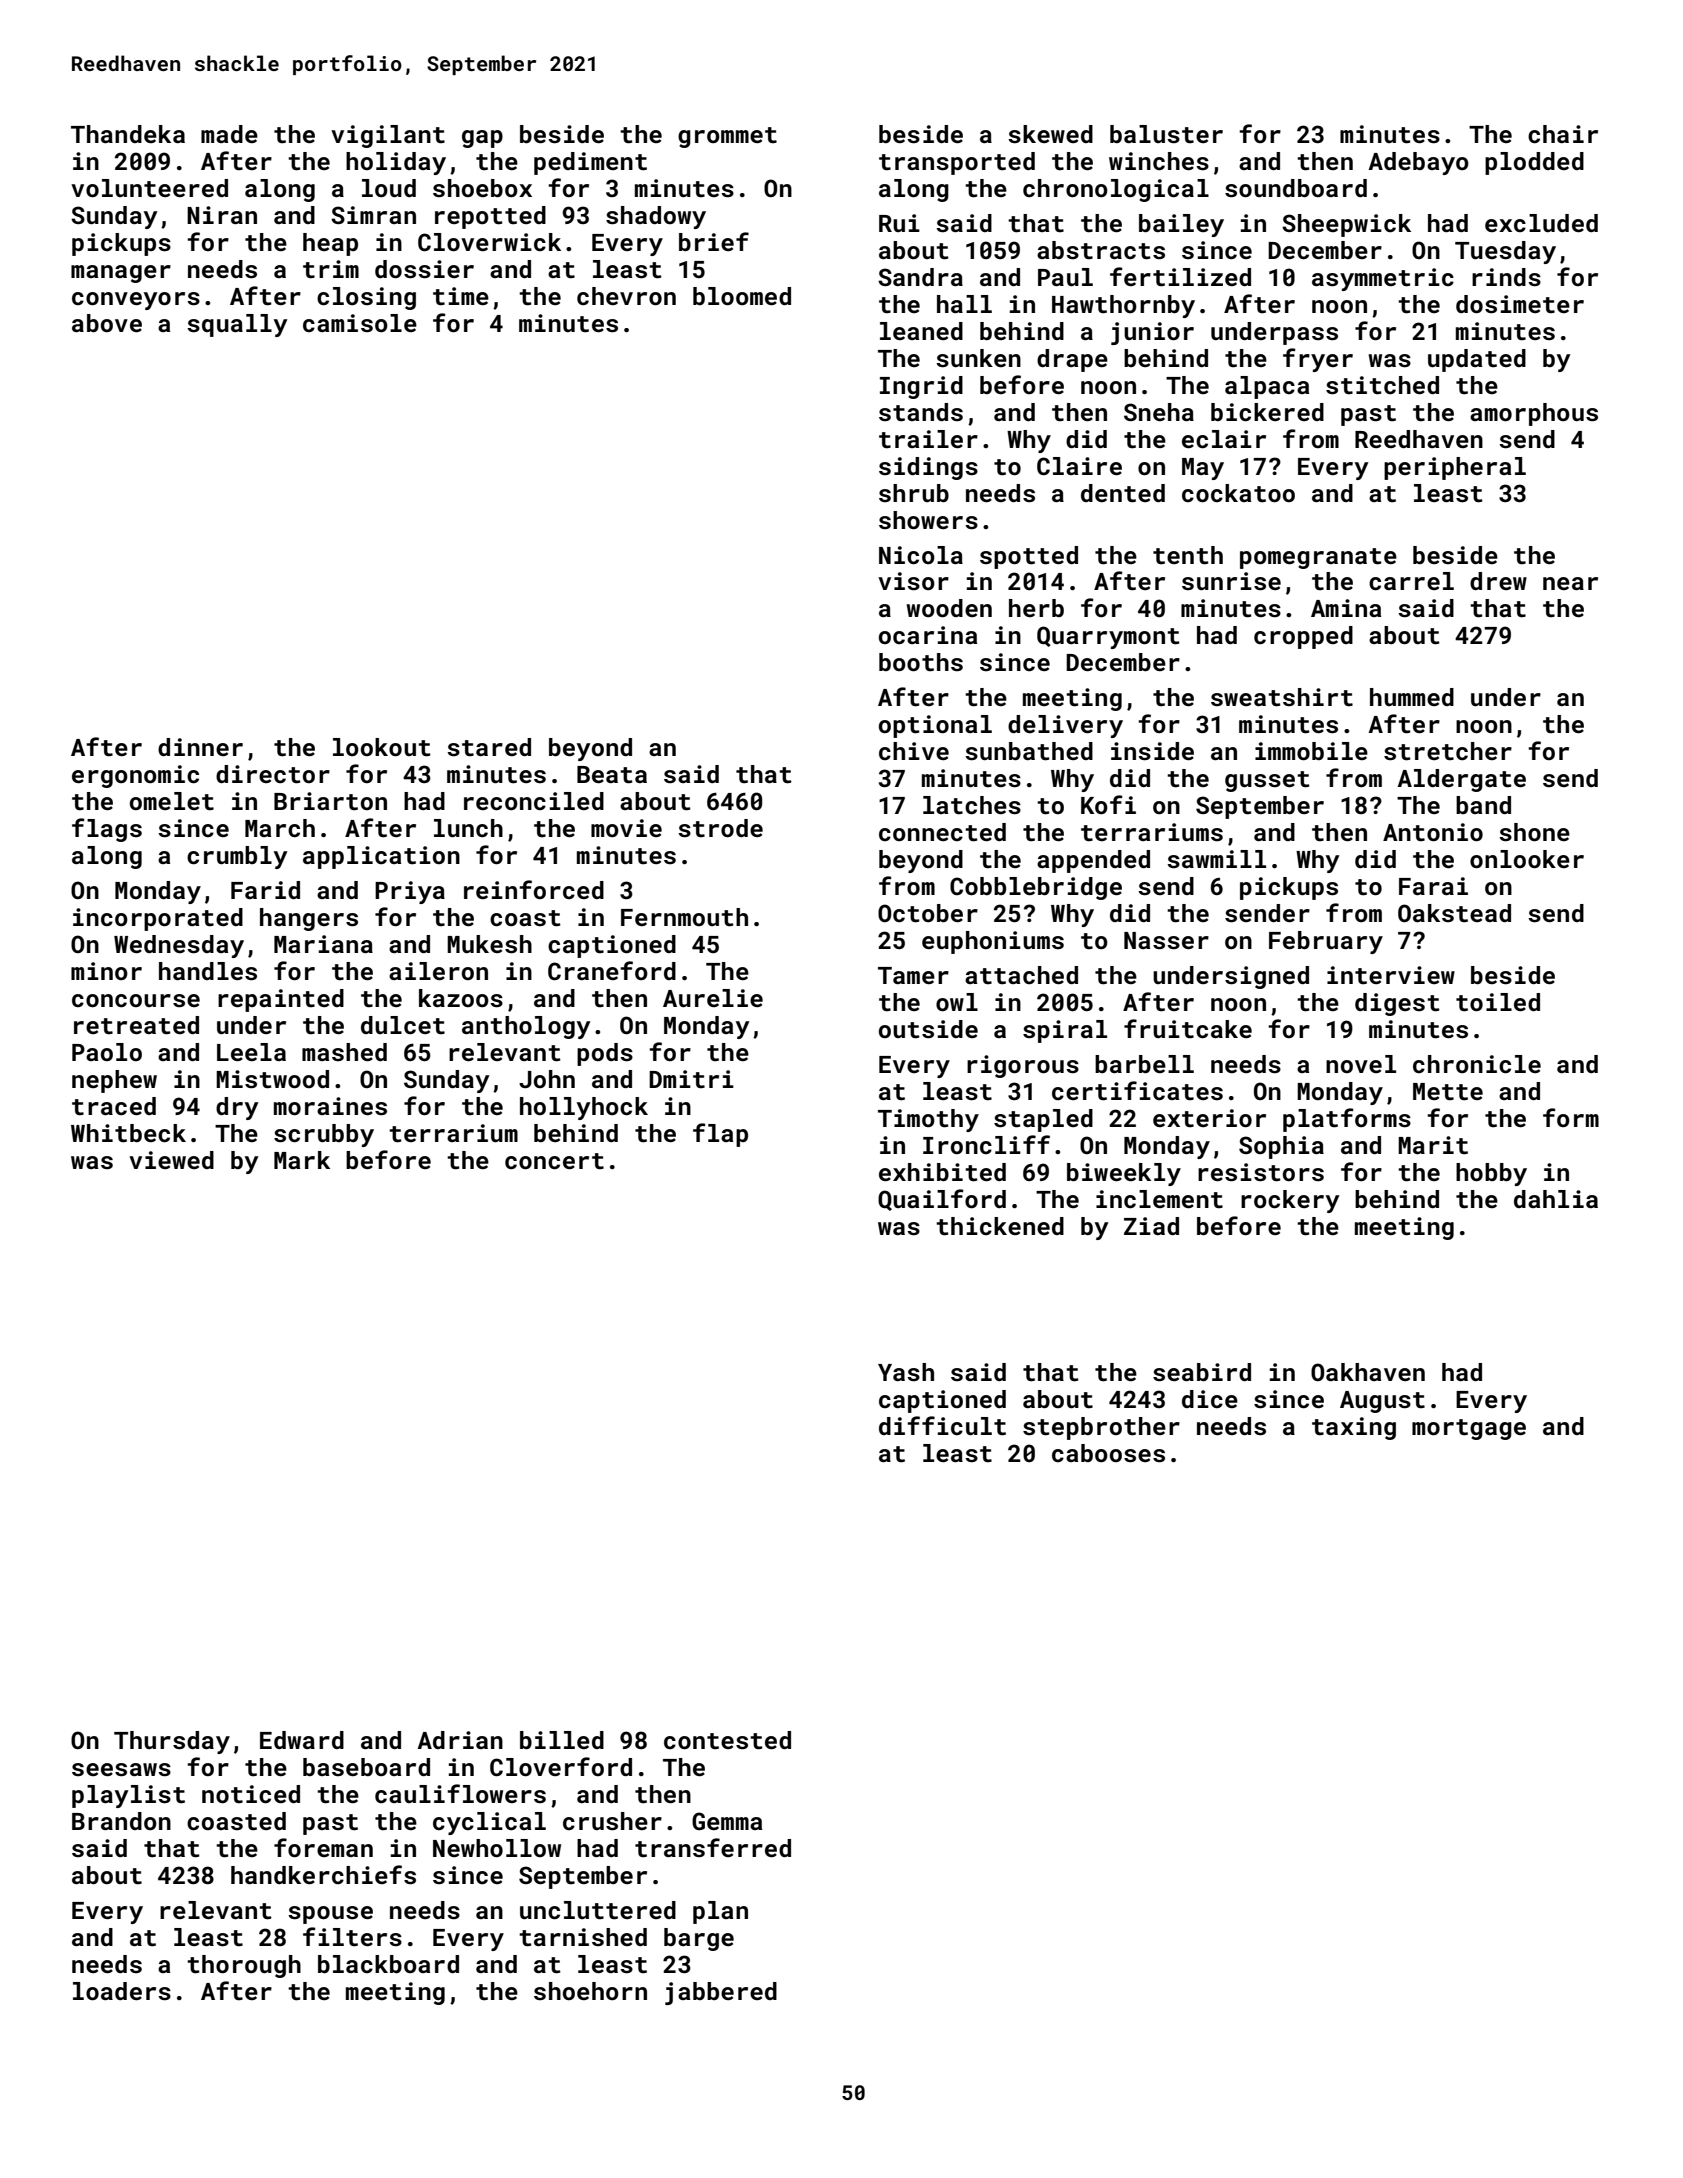 Image resolution: width=1683 pixels, height=2178 pixels. Describe the element at coordinates (489, 242) in the image. I see `Cloverwick` at that location.
